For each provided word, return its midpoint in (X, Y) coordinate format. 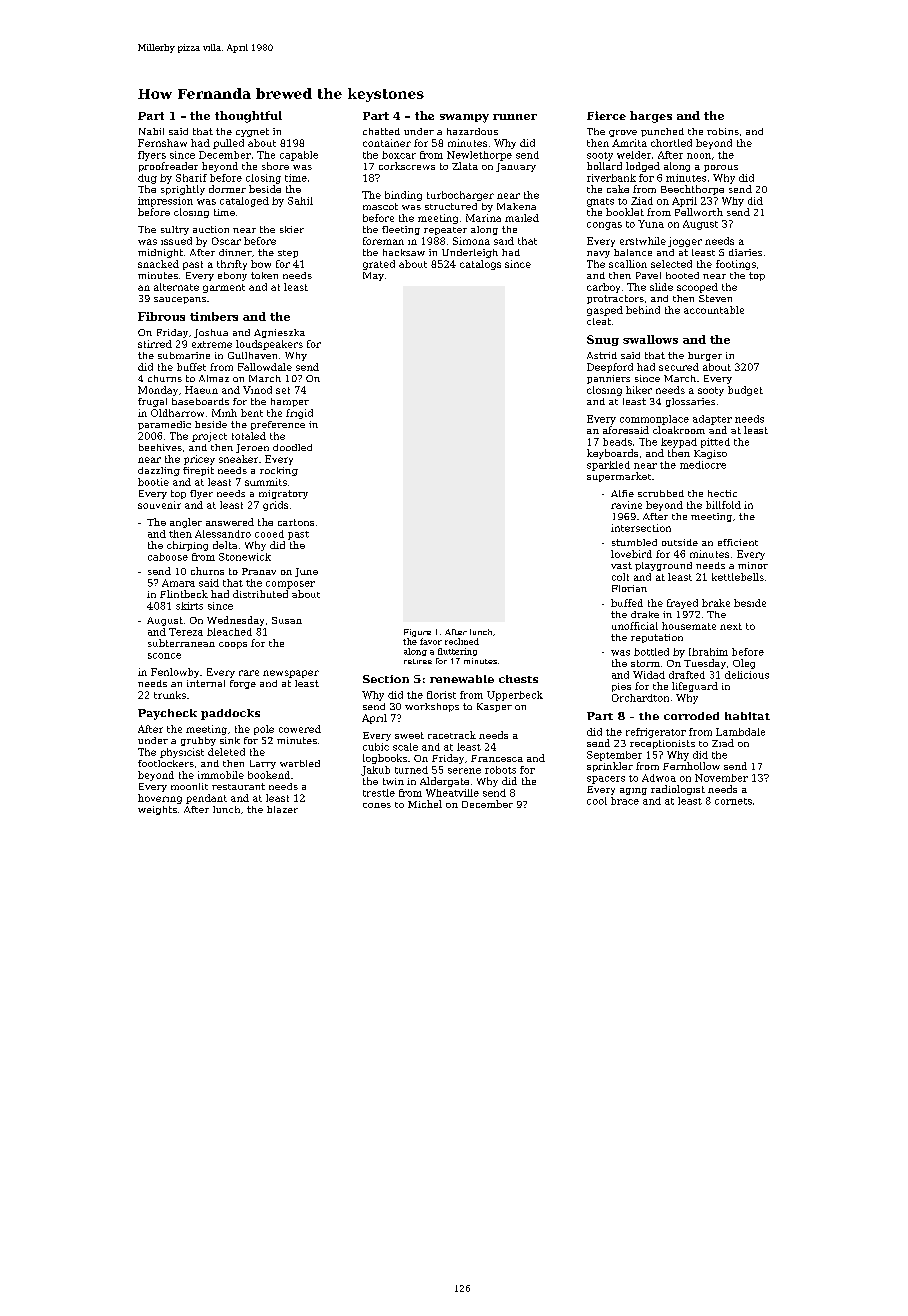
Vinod (257, 390)
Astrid (602, 355)
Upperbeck (515, 696)
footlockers (166, 763)
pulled (228, 144)
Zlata (465, 166)
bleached (229, 632)
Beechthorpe (692, 190)
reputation (657, 638)
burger (705, 356)
